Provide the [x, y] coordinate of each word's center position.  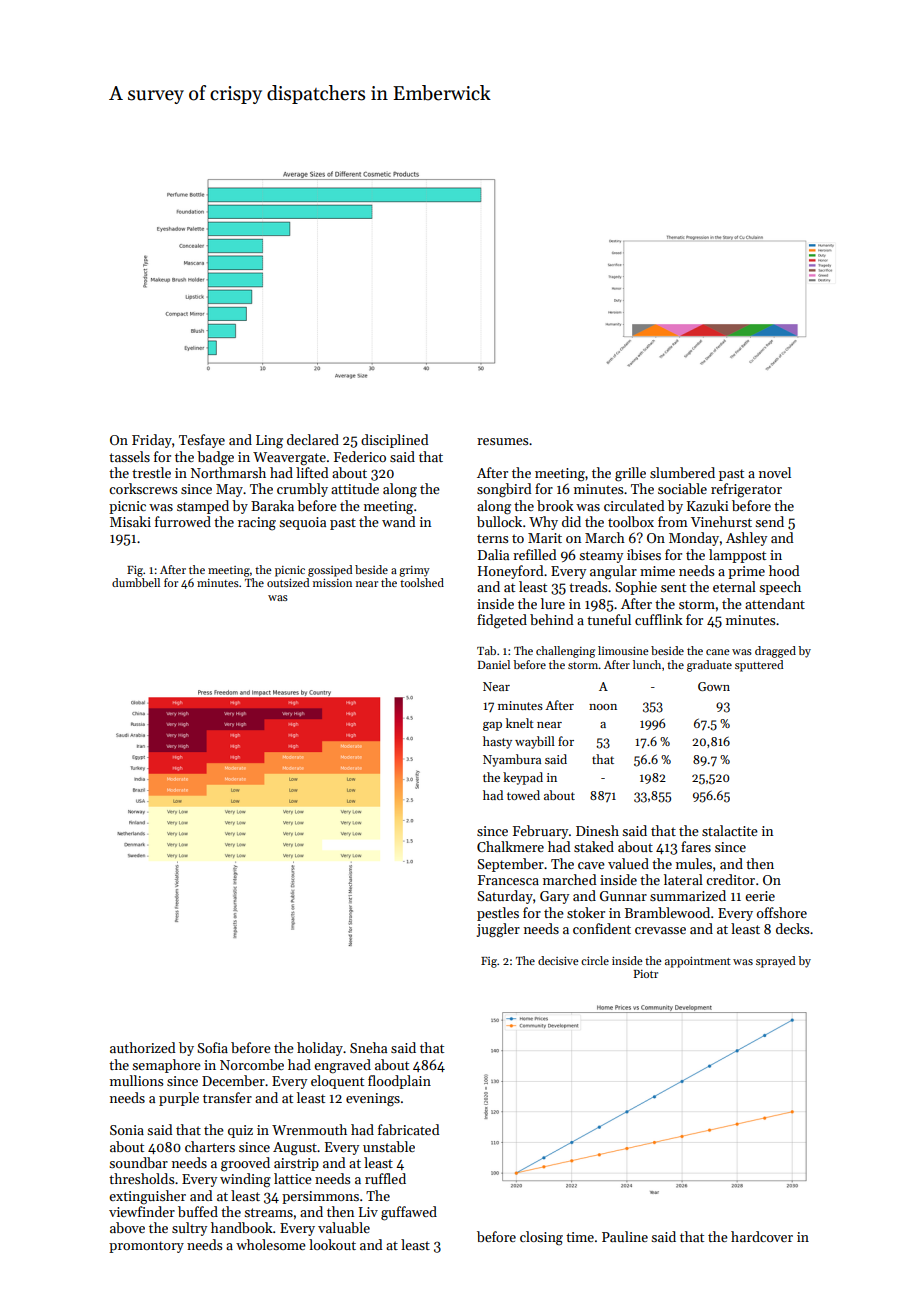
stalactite [730, 830]
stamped [203, 507]
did [571, 521]
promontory [146, 1247]
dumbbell [136, 582]
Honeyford [511, 572]
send [769, 521]
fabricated [409, 1129]
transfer [227, 1097]
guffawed [409, 1213]
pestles [498, 914]
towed [523, 795]
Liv [368, 1212]
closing [541, 1238]
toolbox [631, 521]
